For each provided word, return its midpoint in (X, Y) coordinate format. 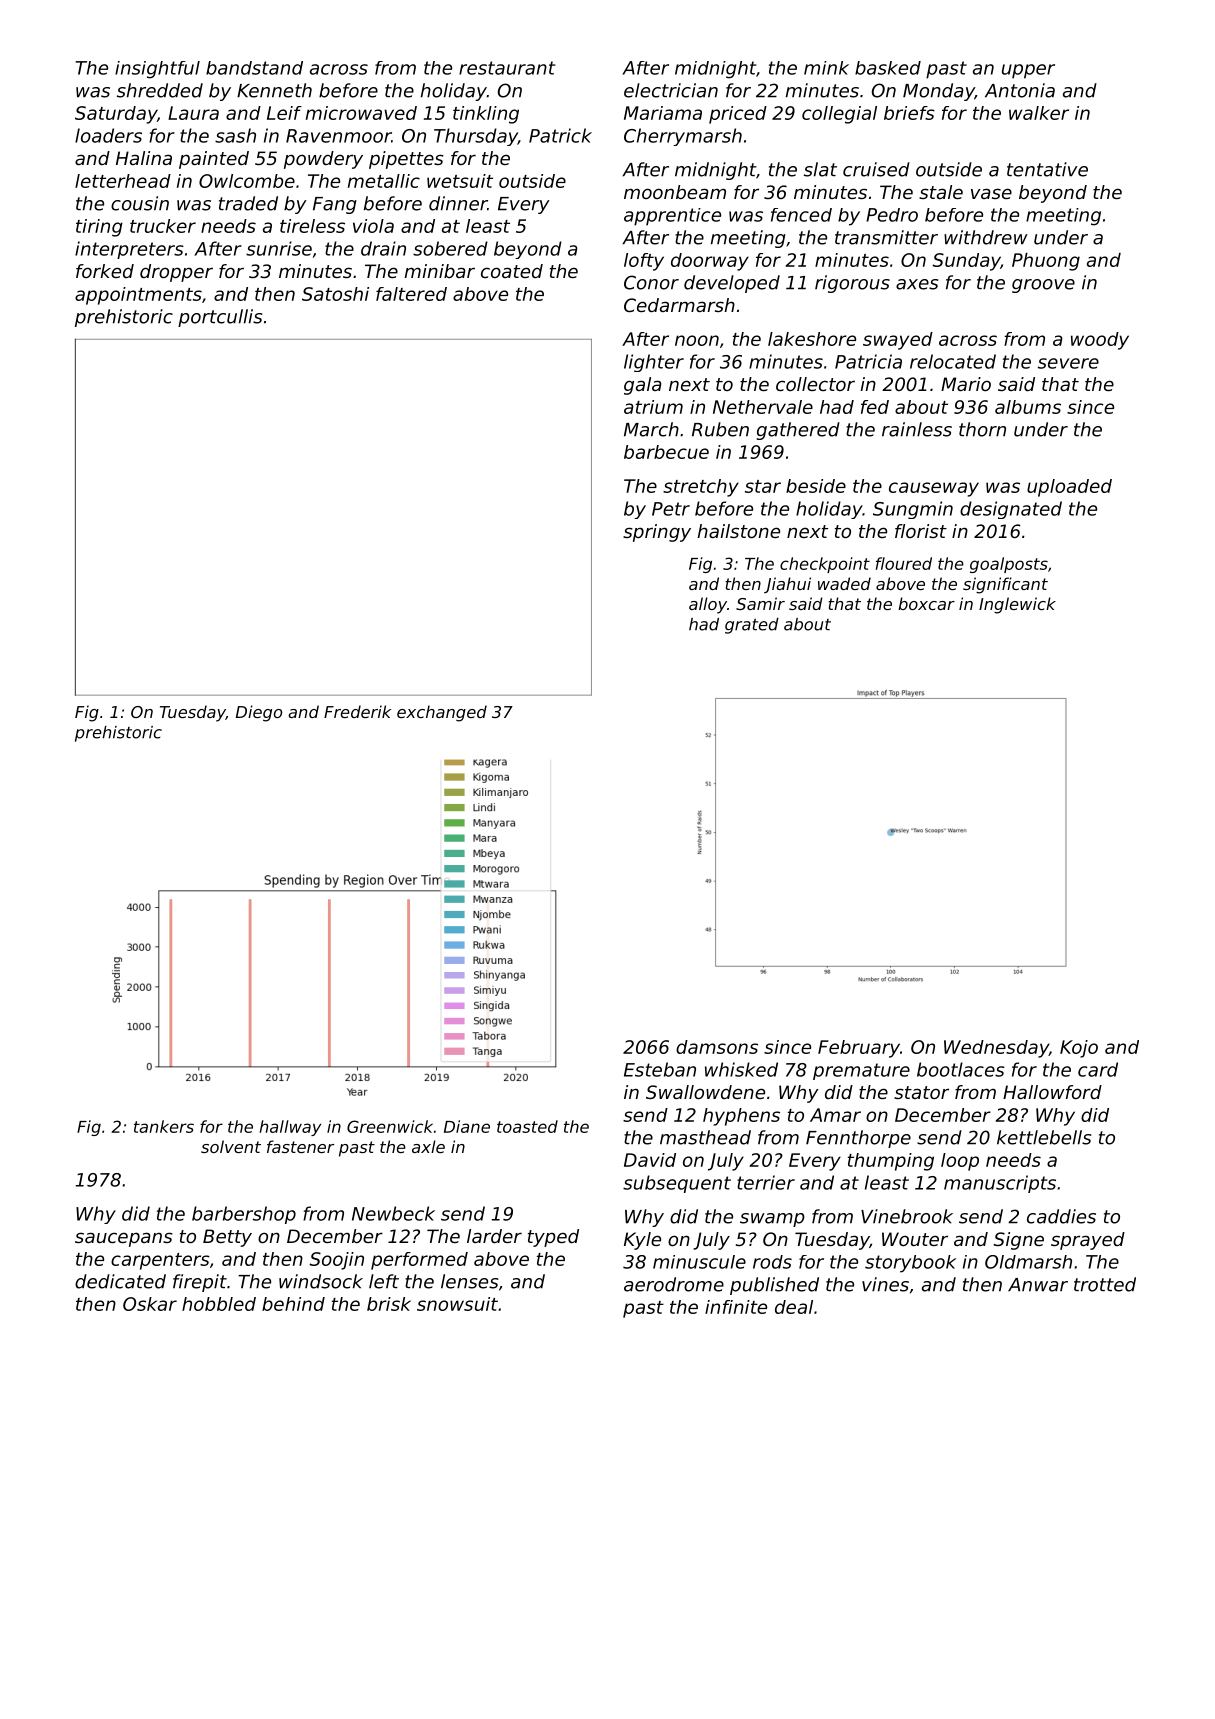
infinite (736, 1307)
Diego (259, 713)
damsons (717, 1047)
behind (293, 1304)
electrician (671, 90)
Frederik (357, 711)
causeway (934, 489)
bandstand (254, 68)
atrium (653, 407)
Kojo (1079, 1049)
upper (1028, 71)
